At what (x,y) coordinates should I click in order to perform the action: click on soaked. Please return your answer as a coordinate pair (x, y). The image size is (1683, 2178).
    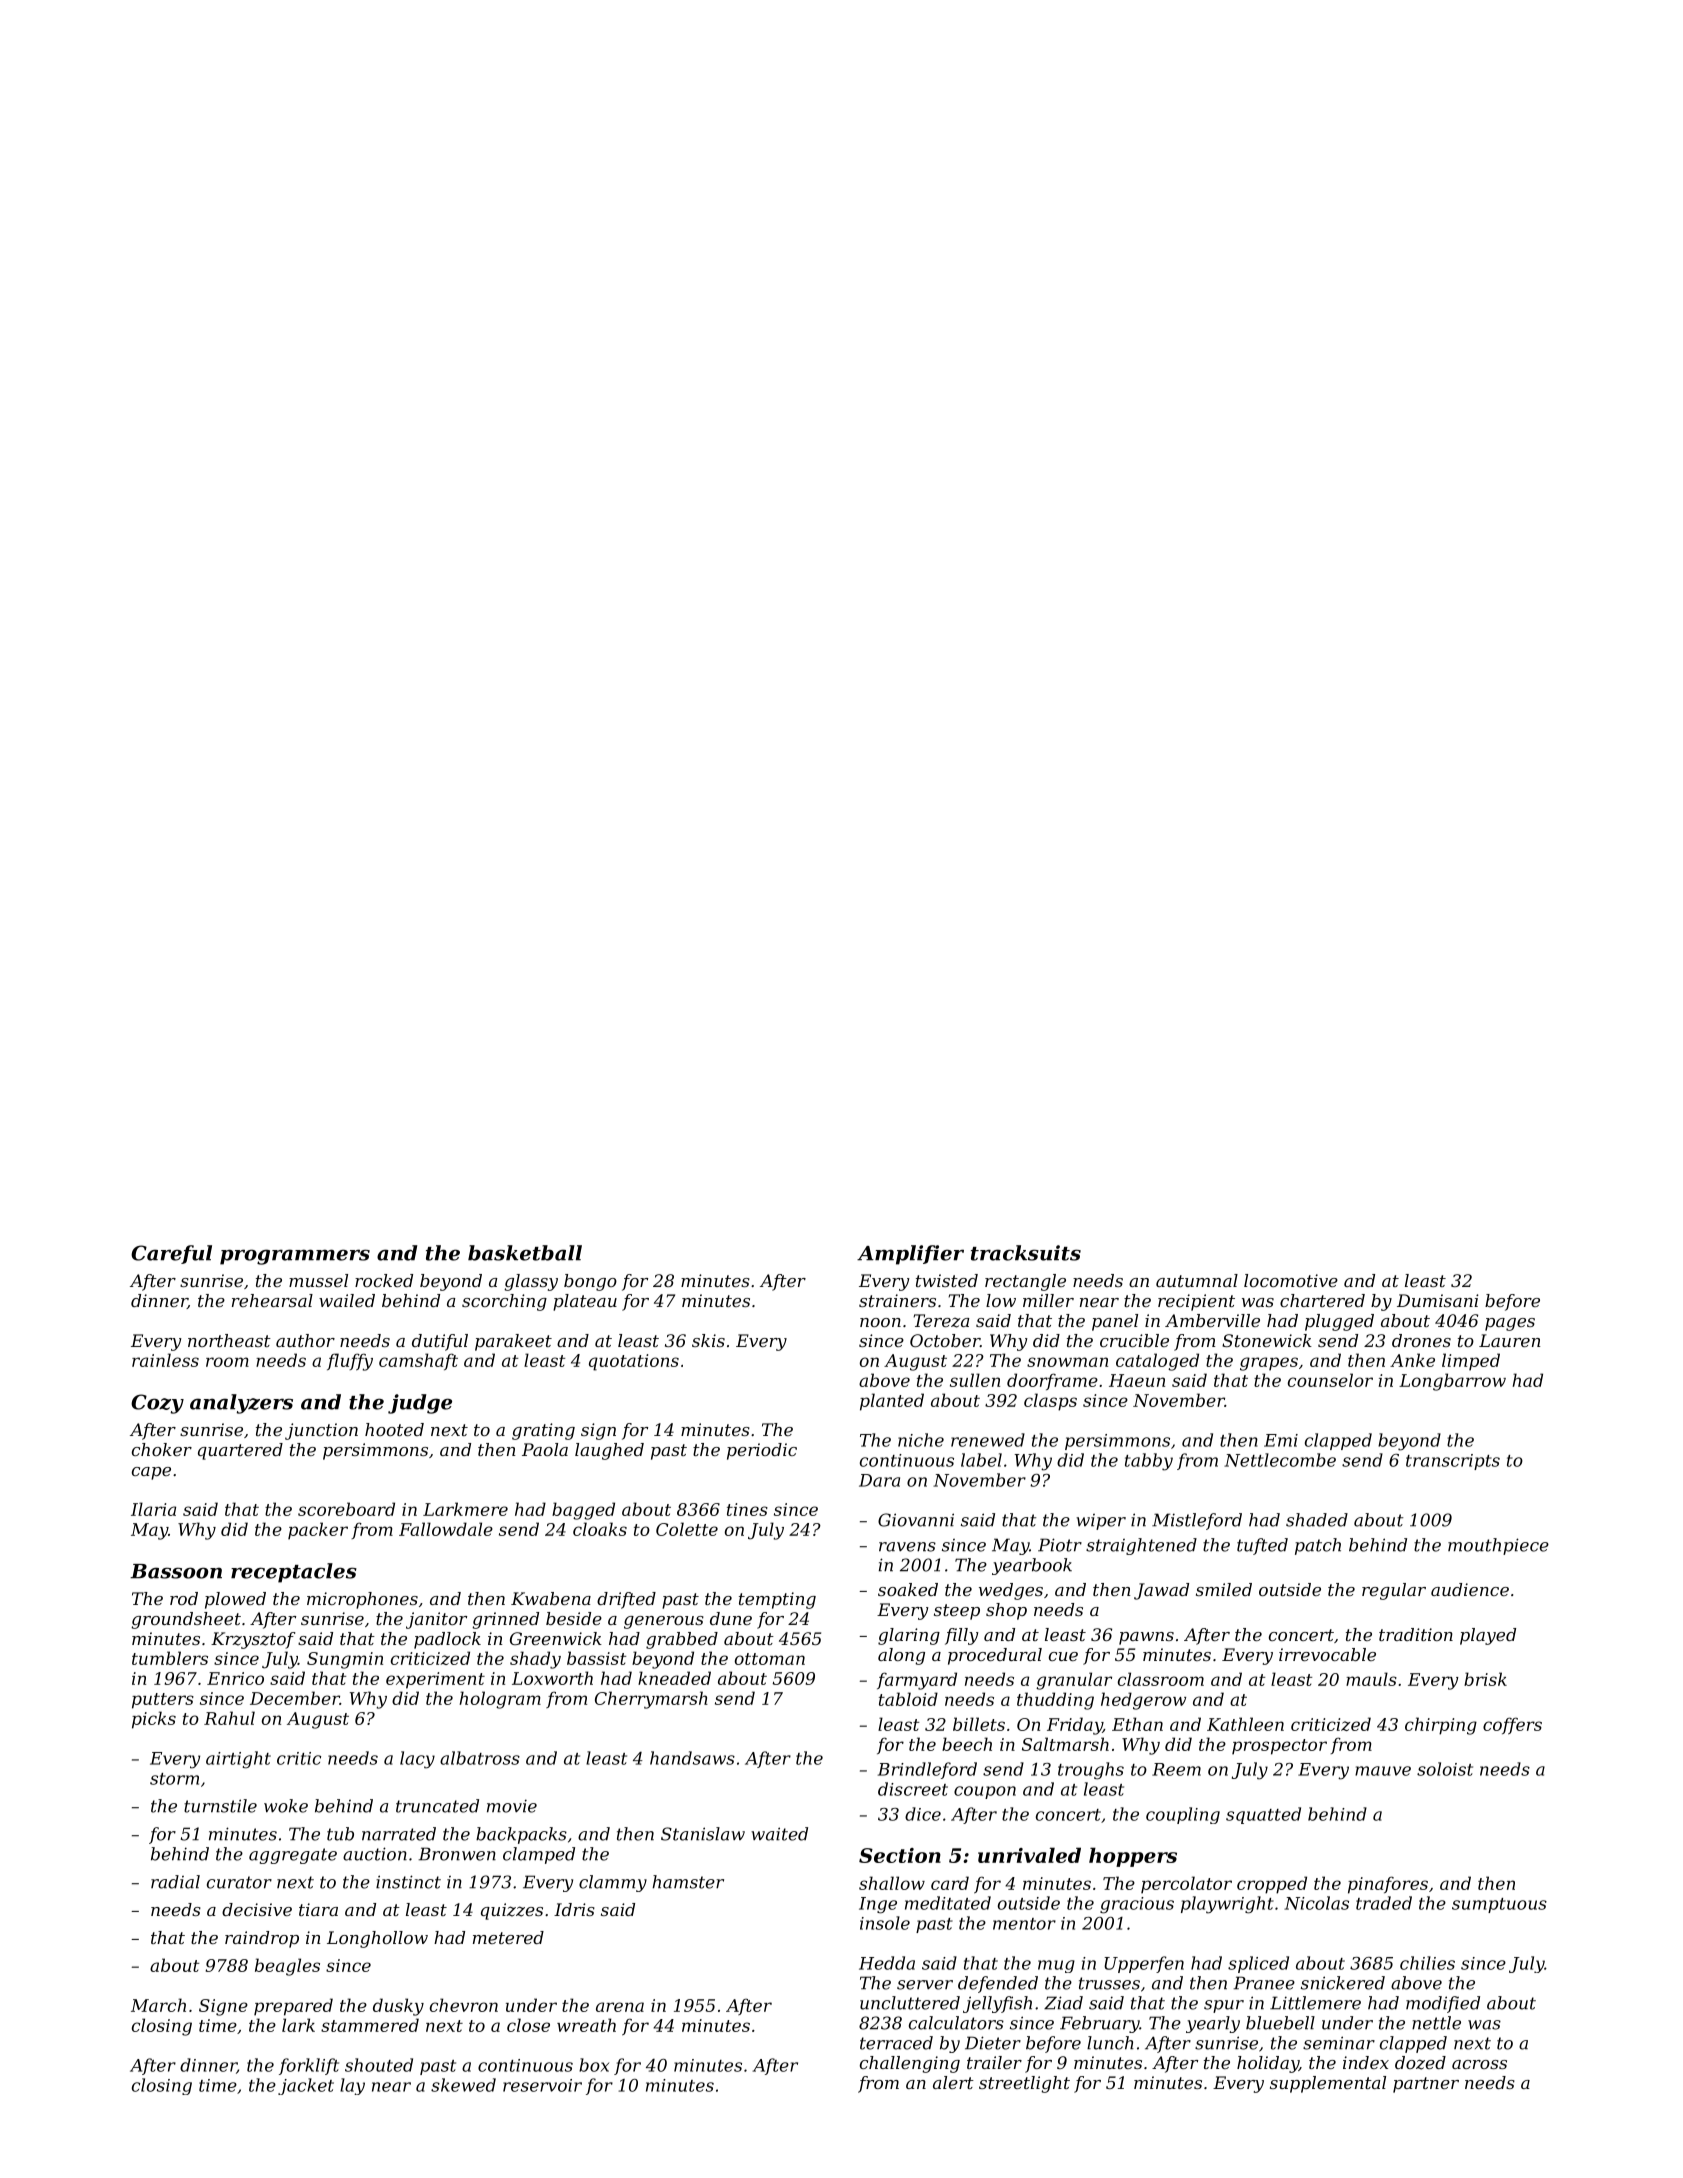
    Looking at the image, I should click on (908, 1589).
